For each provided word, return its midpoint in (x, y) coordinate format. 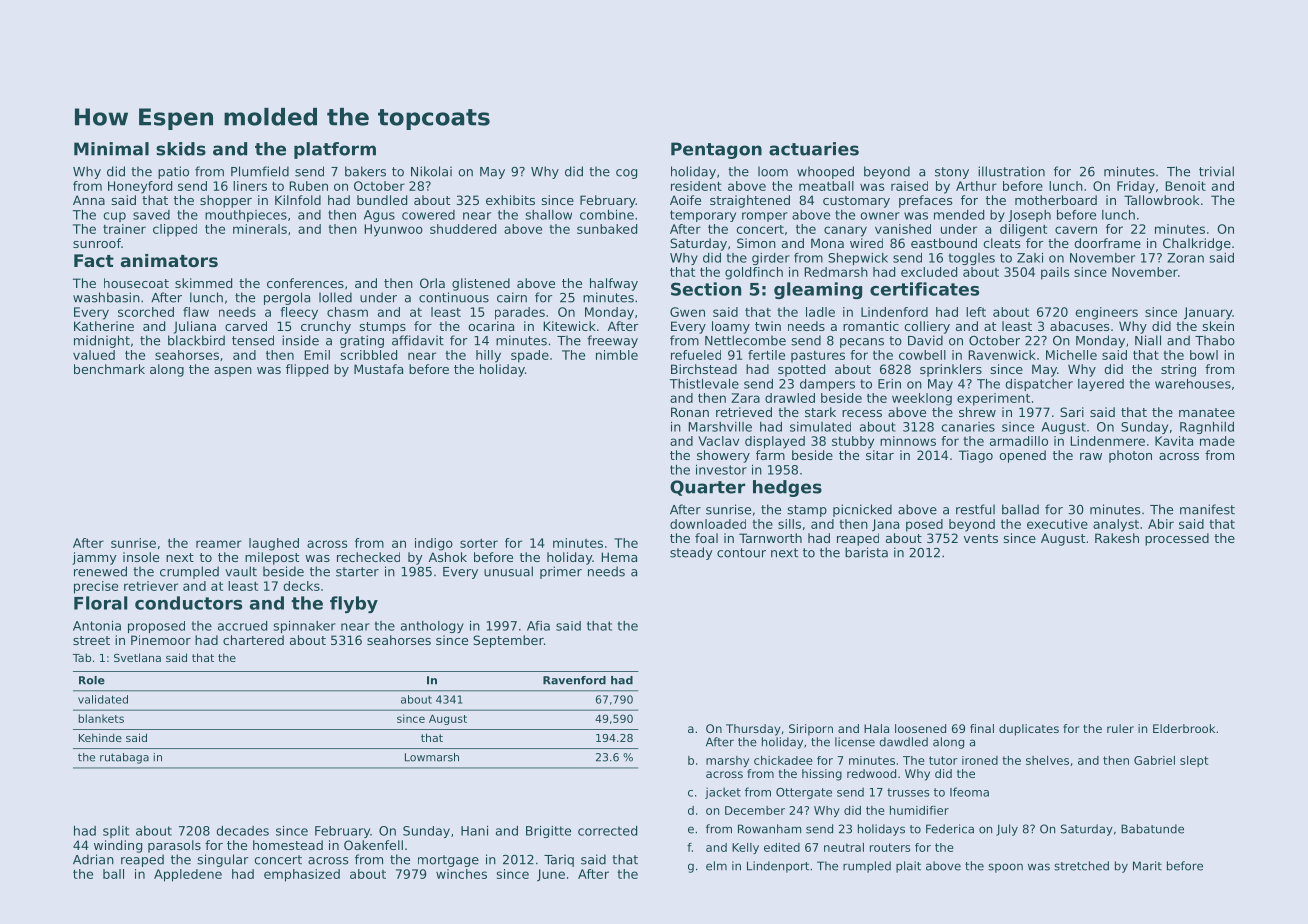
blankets (101, 718)
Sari (1072, 412)
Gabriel (1154, 760)
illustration (1011, 171)
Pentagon (716, 150)
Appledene (188, 875)
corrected (607, 831)
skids (181, 149)
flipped (307, 370)
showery (723, 456)
